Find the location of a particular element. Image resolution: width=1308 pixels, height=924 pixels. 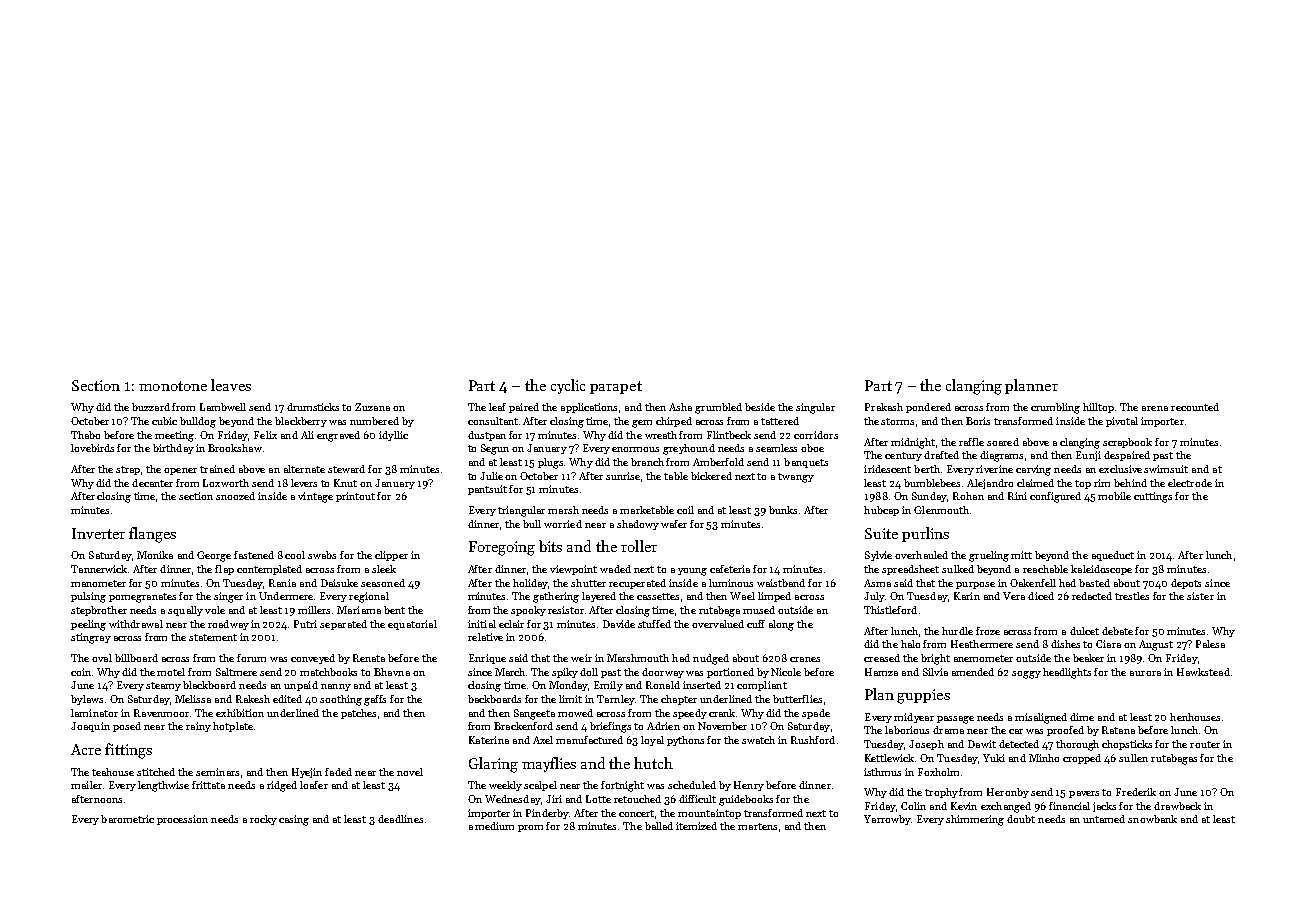

loafer is located at coordinates (314, 785).
